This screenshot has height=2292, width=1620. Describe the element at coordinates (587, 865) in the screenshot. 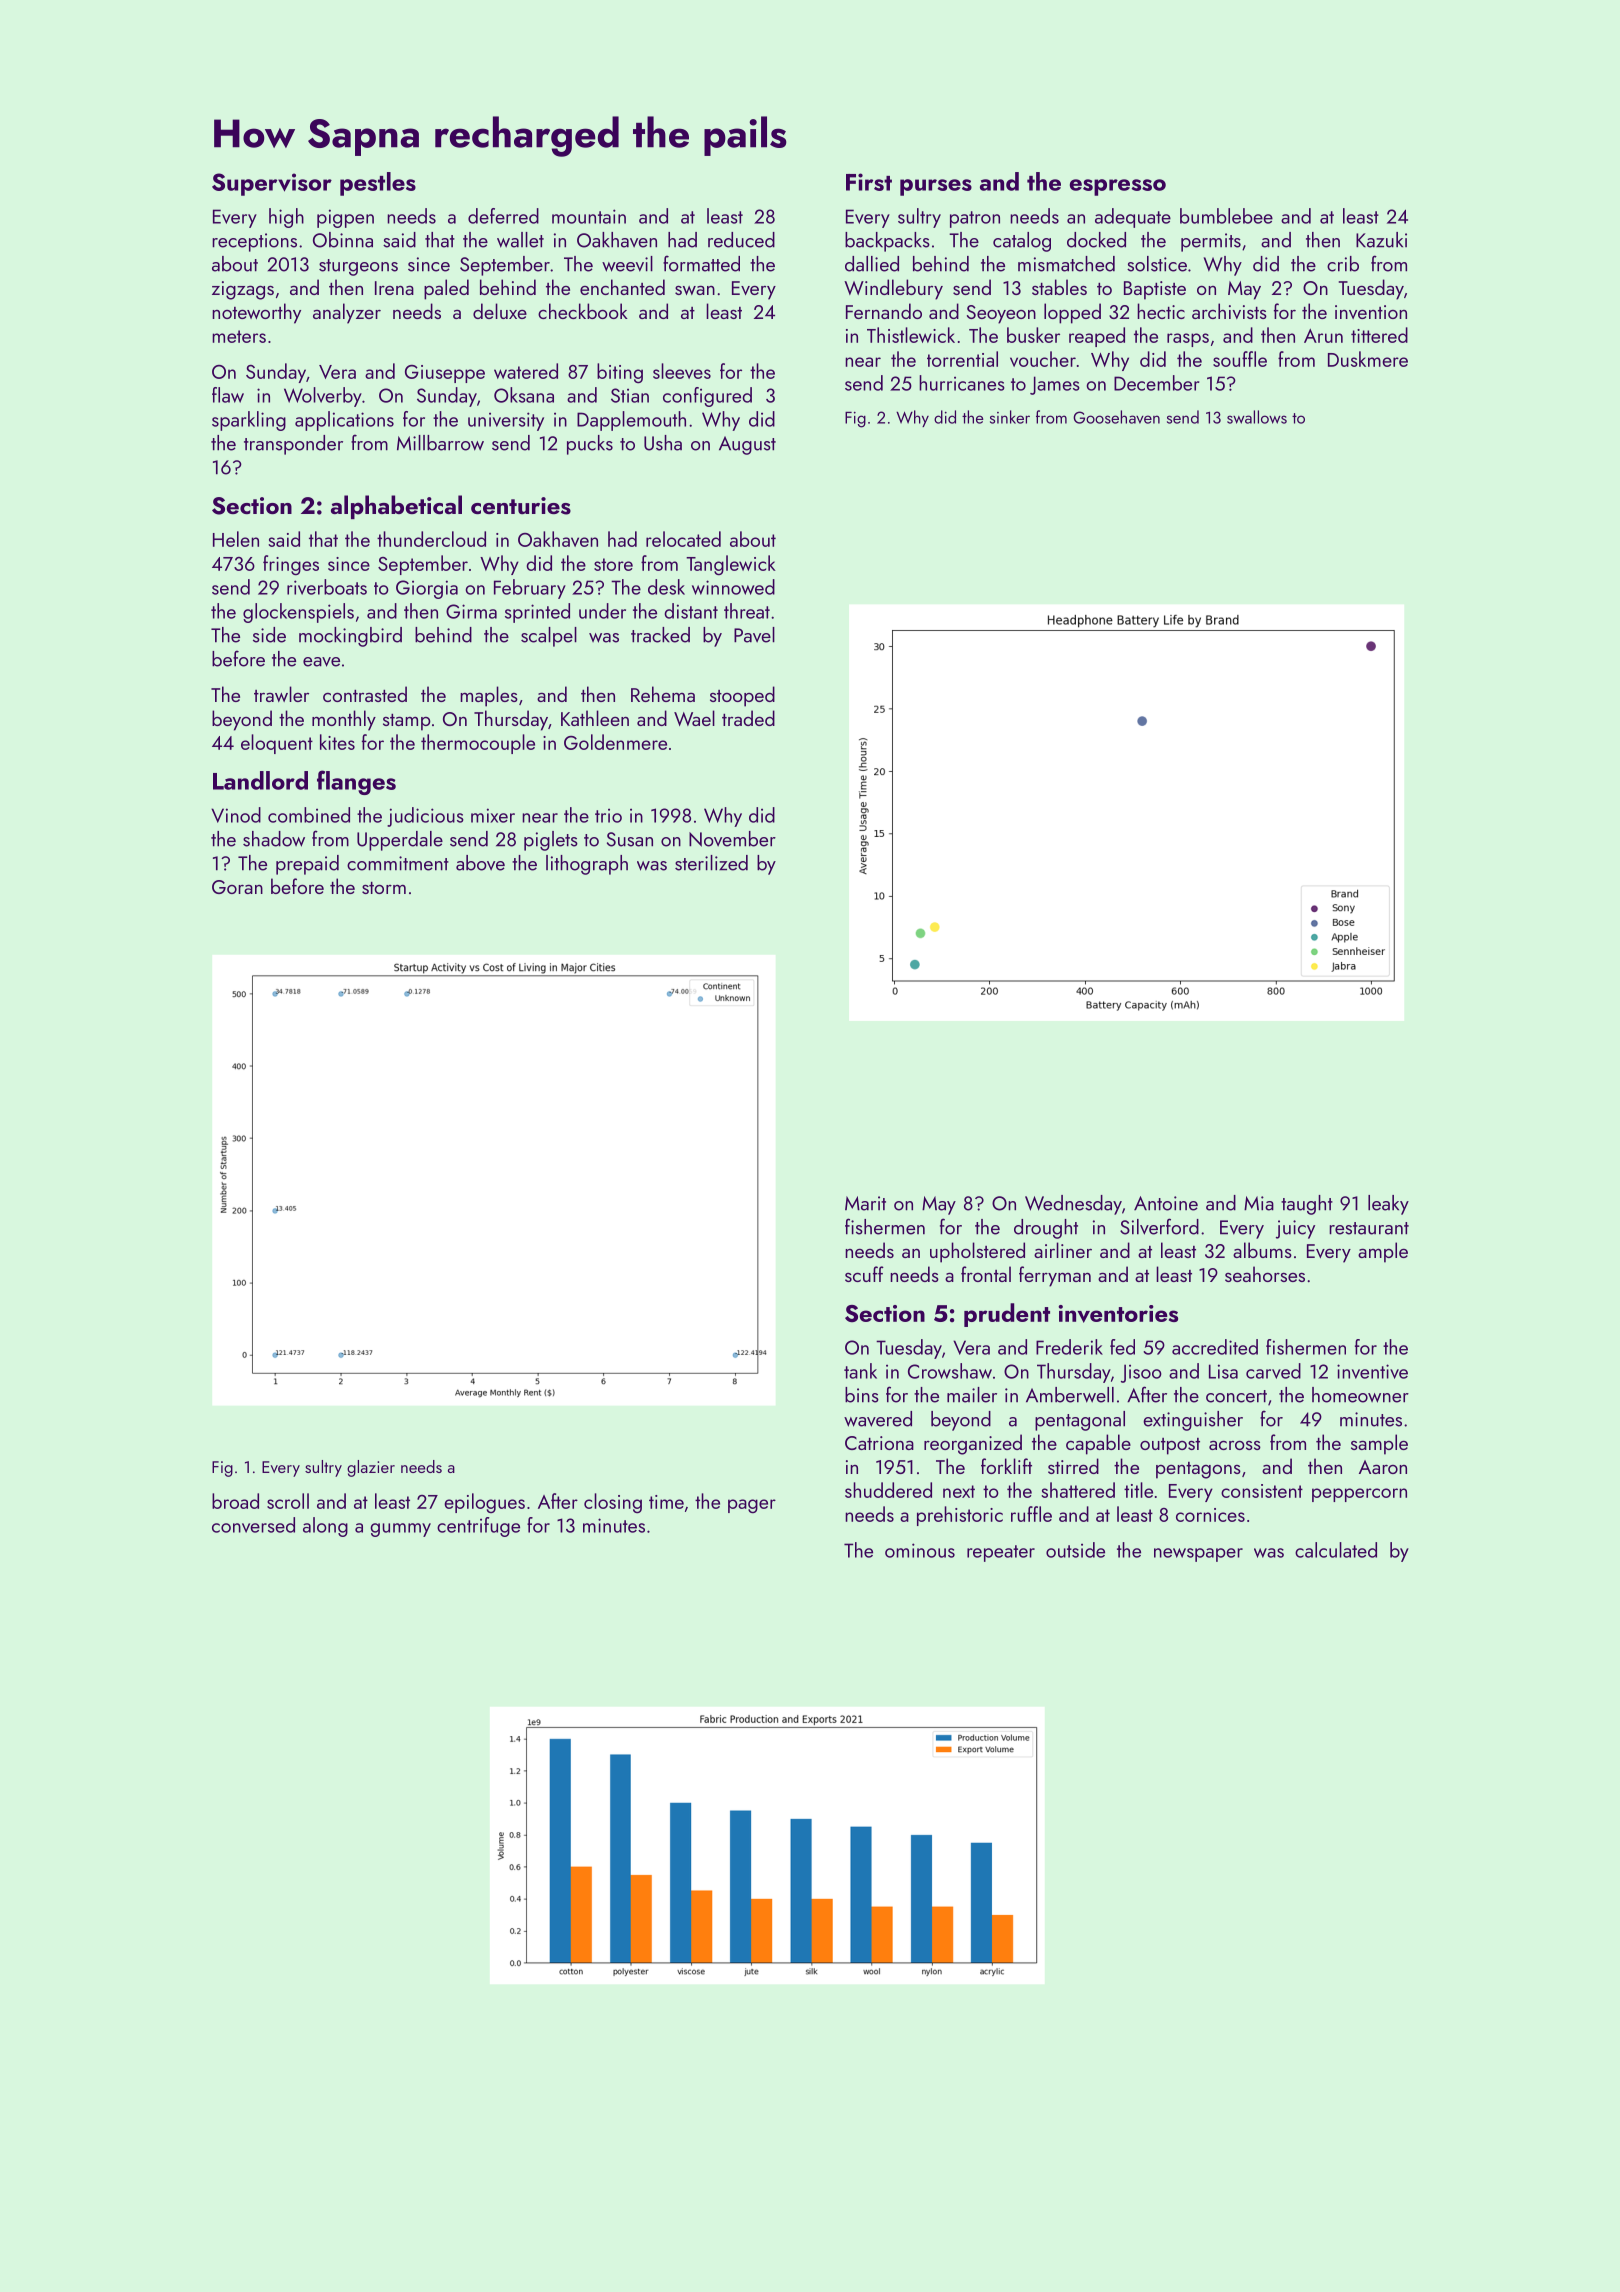

I see `lithograph` at that location.
